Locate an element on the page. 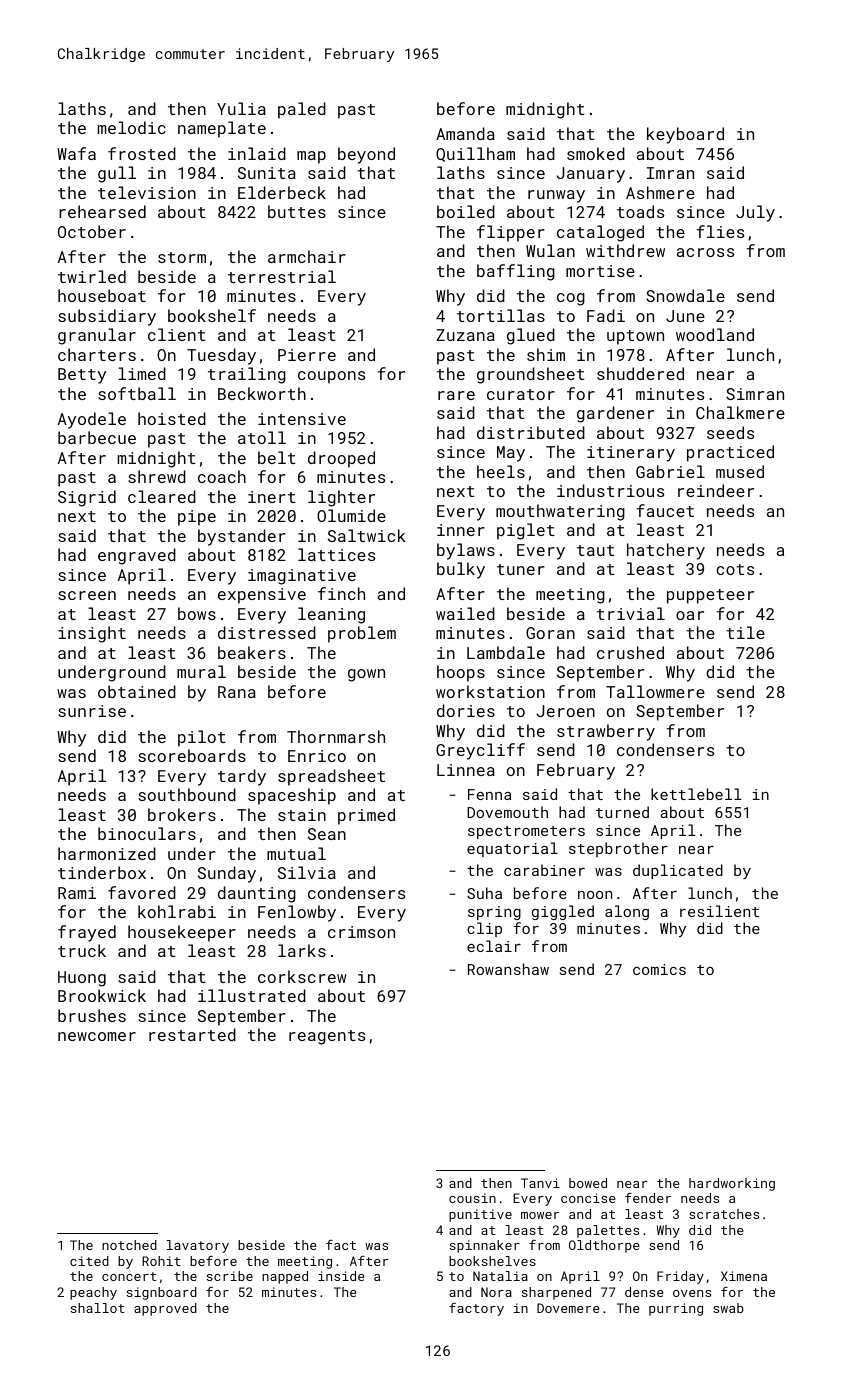 The image size is (849, 1400). melodic is located at coordinates (132, 127).
